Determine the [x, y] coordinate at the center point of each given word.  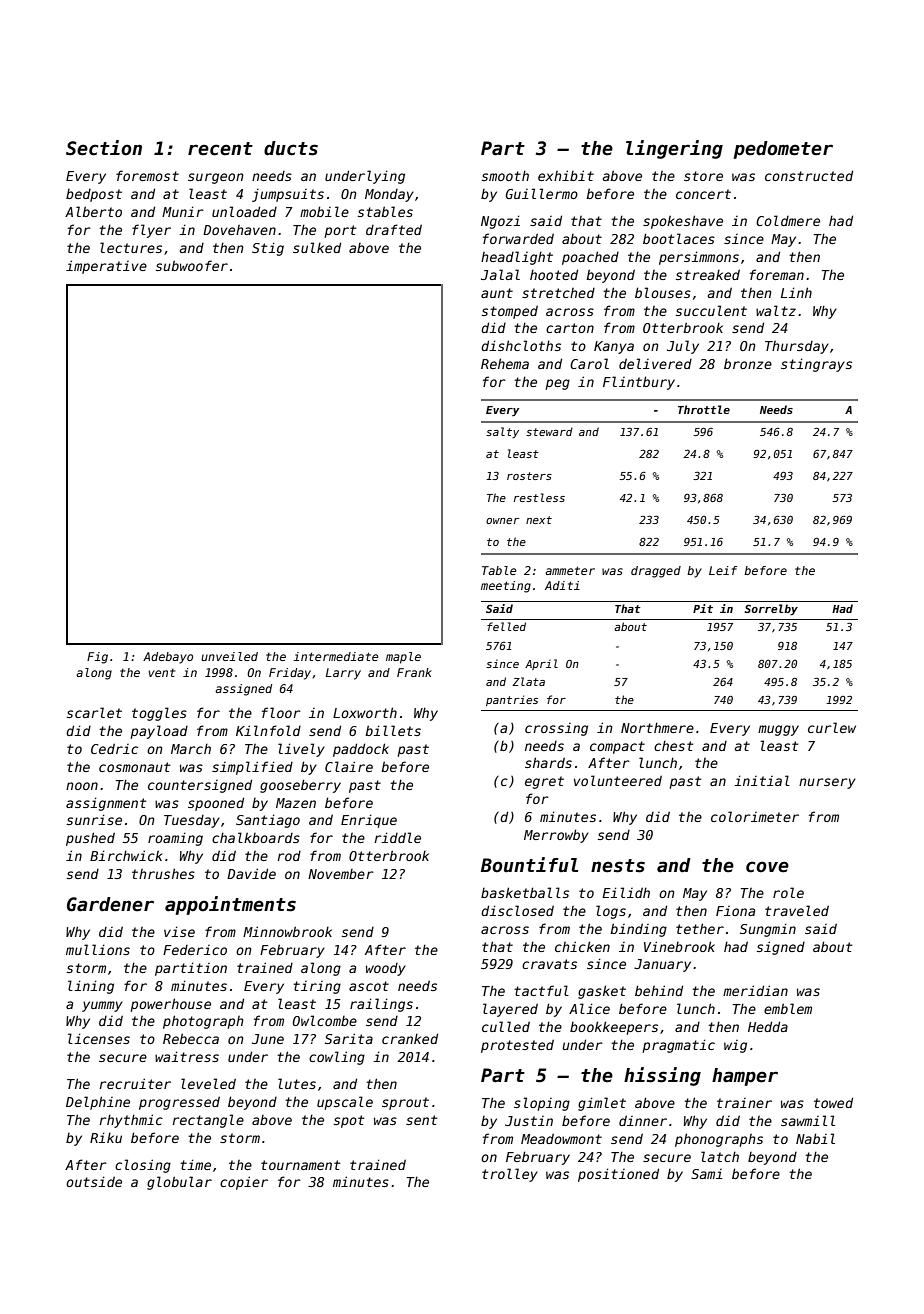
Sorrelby [771, 610]
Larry [343, 674]
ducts [291, 148]
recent [220, 149]
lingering [674, 149]
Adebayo [168, 658]
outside [94, 1181]
